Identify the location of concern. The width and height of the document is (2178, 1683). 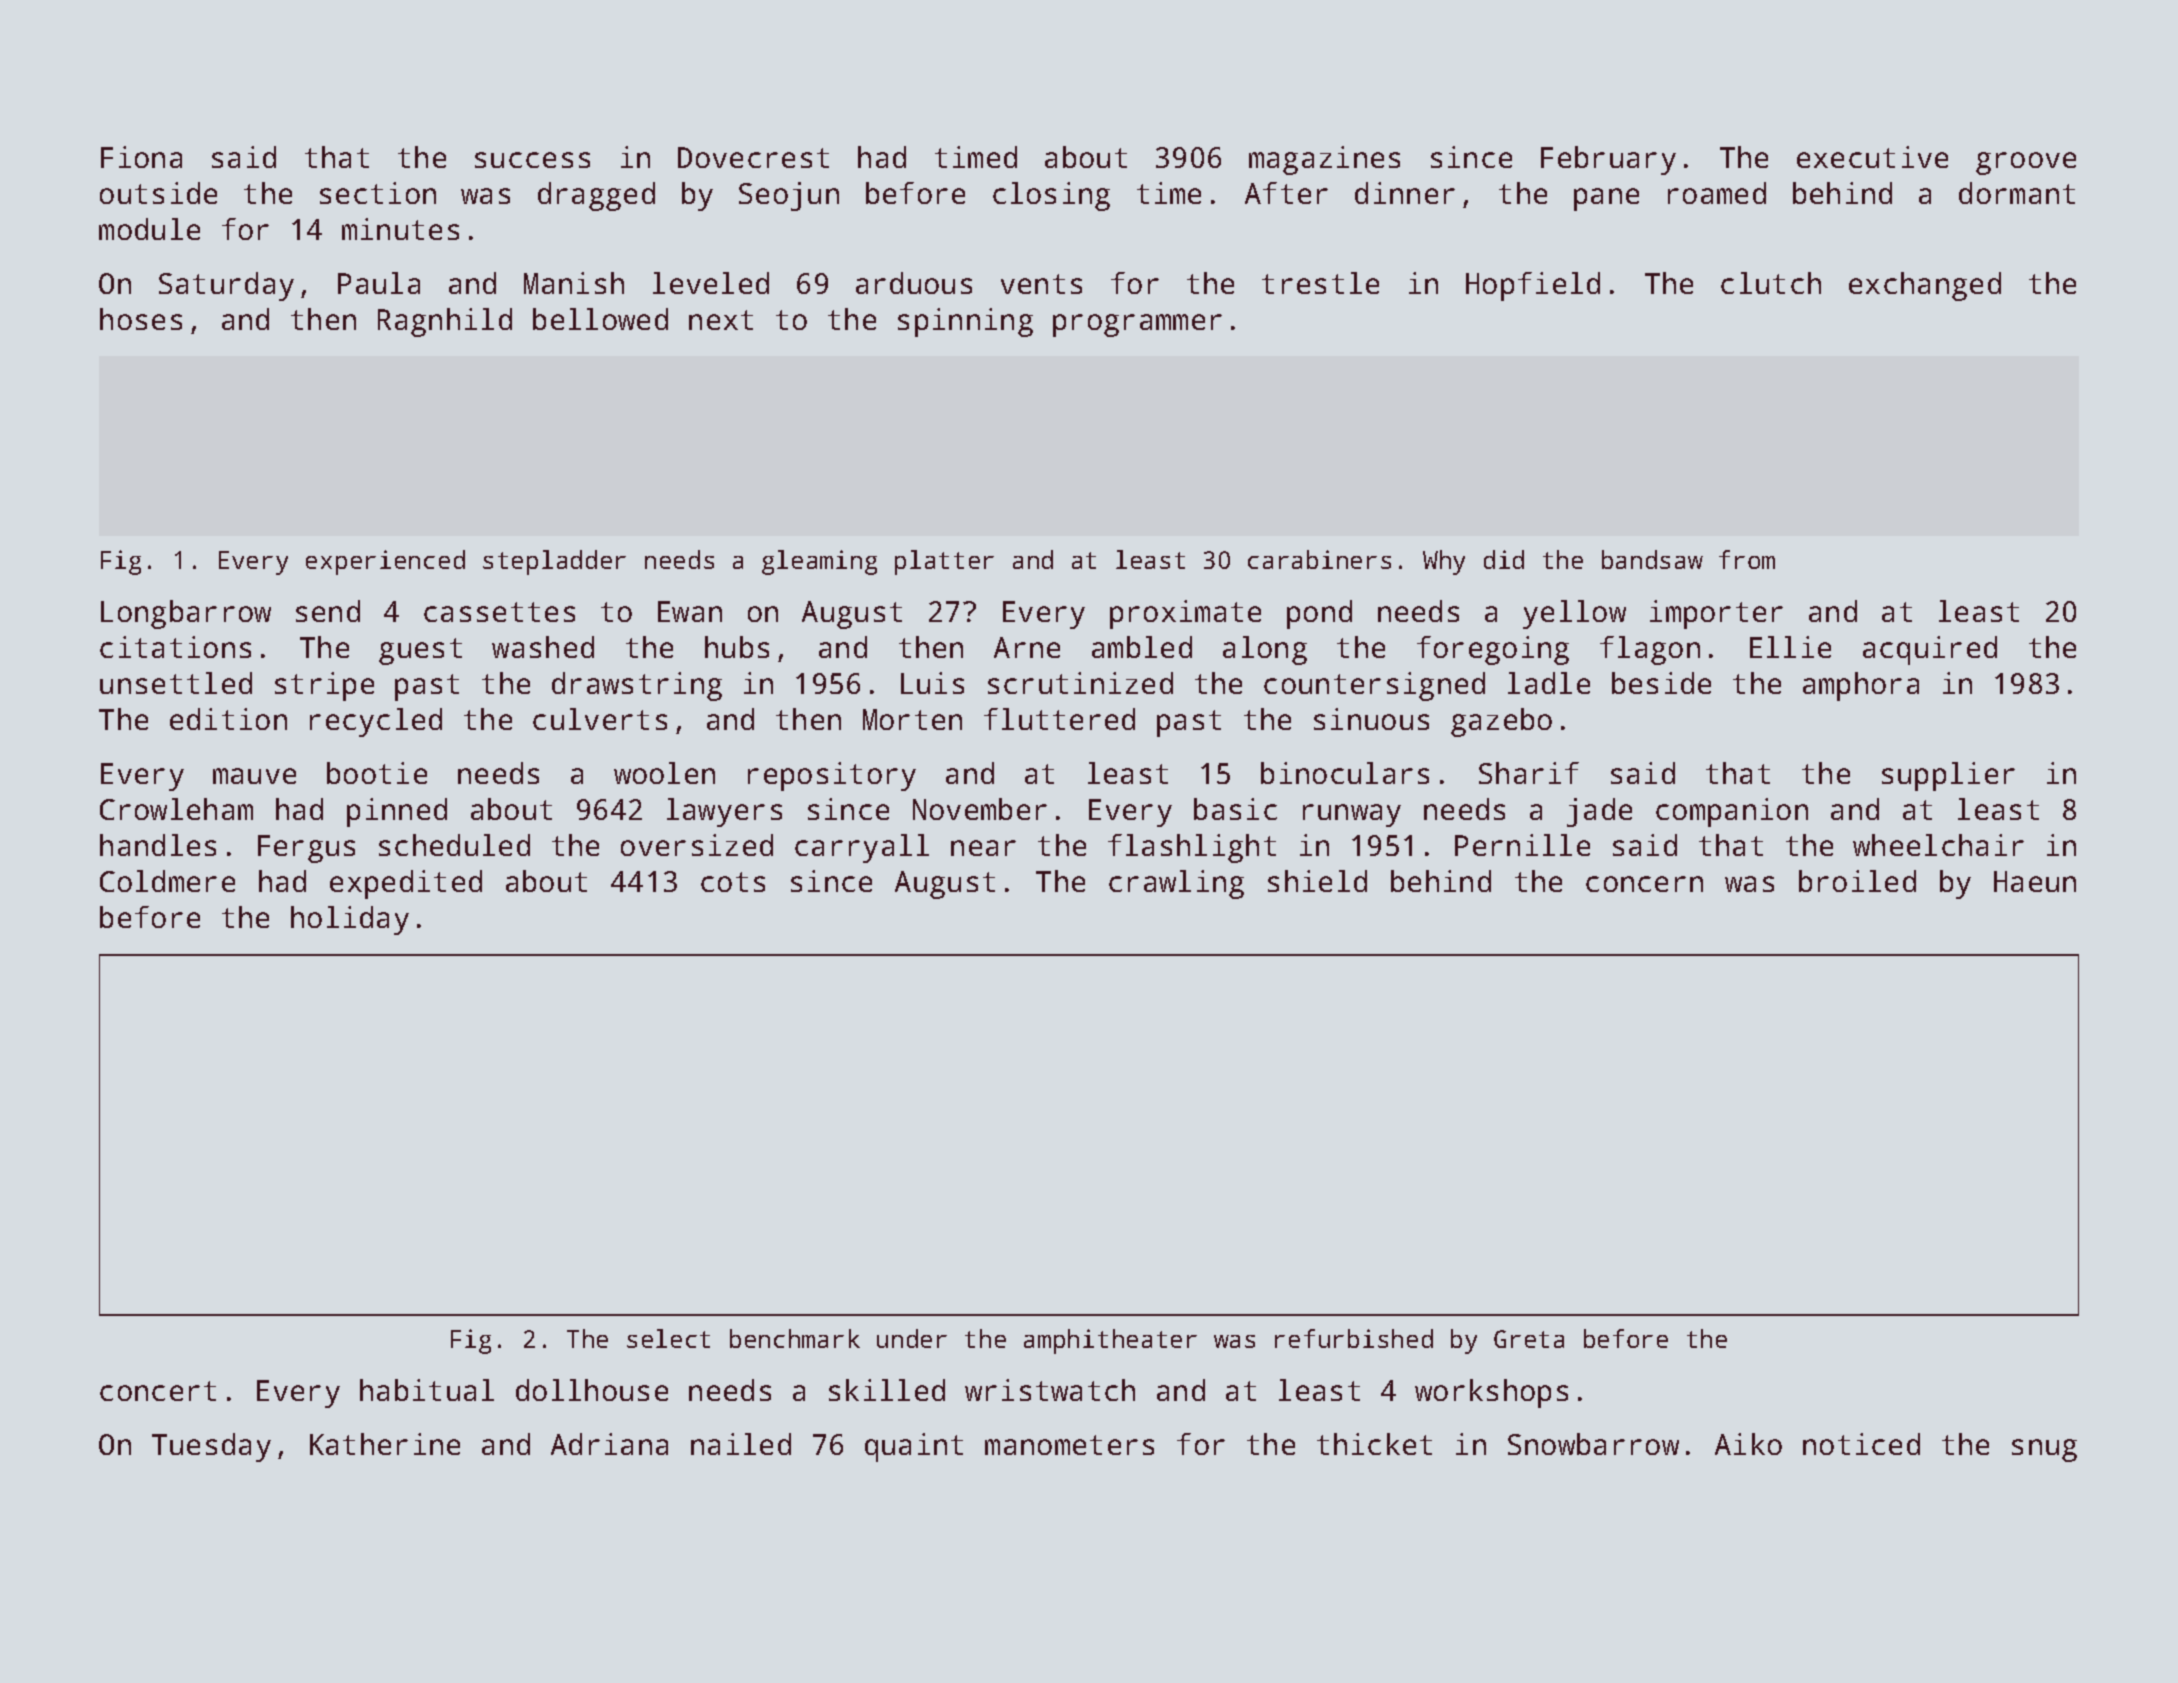
(1644, 884).
